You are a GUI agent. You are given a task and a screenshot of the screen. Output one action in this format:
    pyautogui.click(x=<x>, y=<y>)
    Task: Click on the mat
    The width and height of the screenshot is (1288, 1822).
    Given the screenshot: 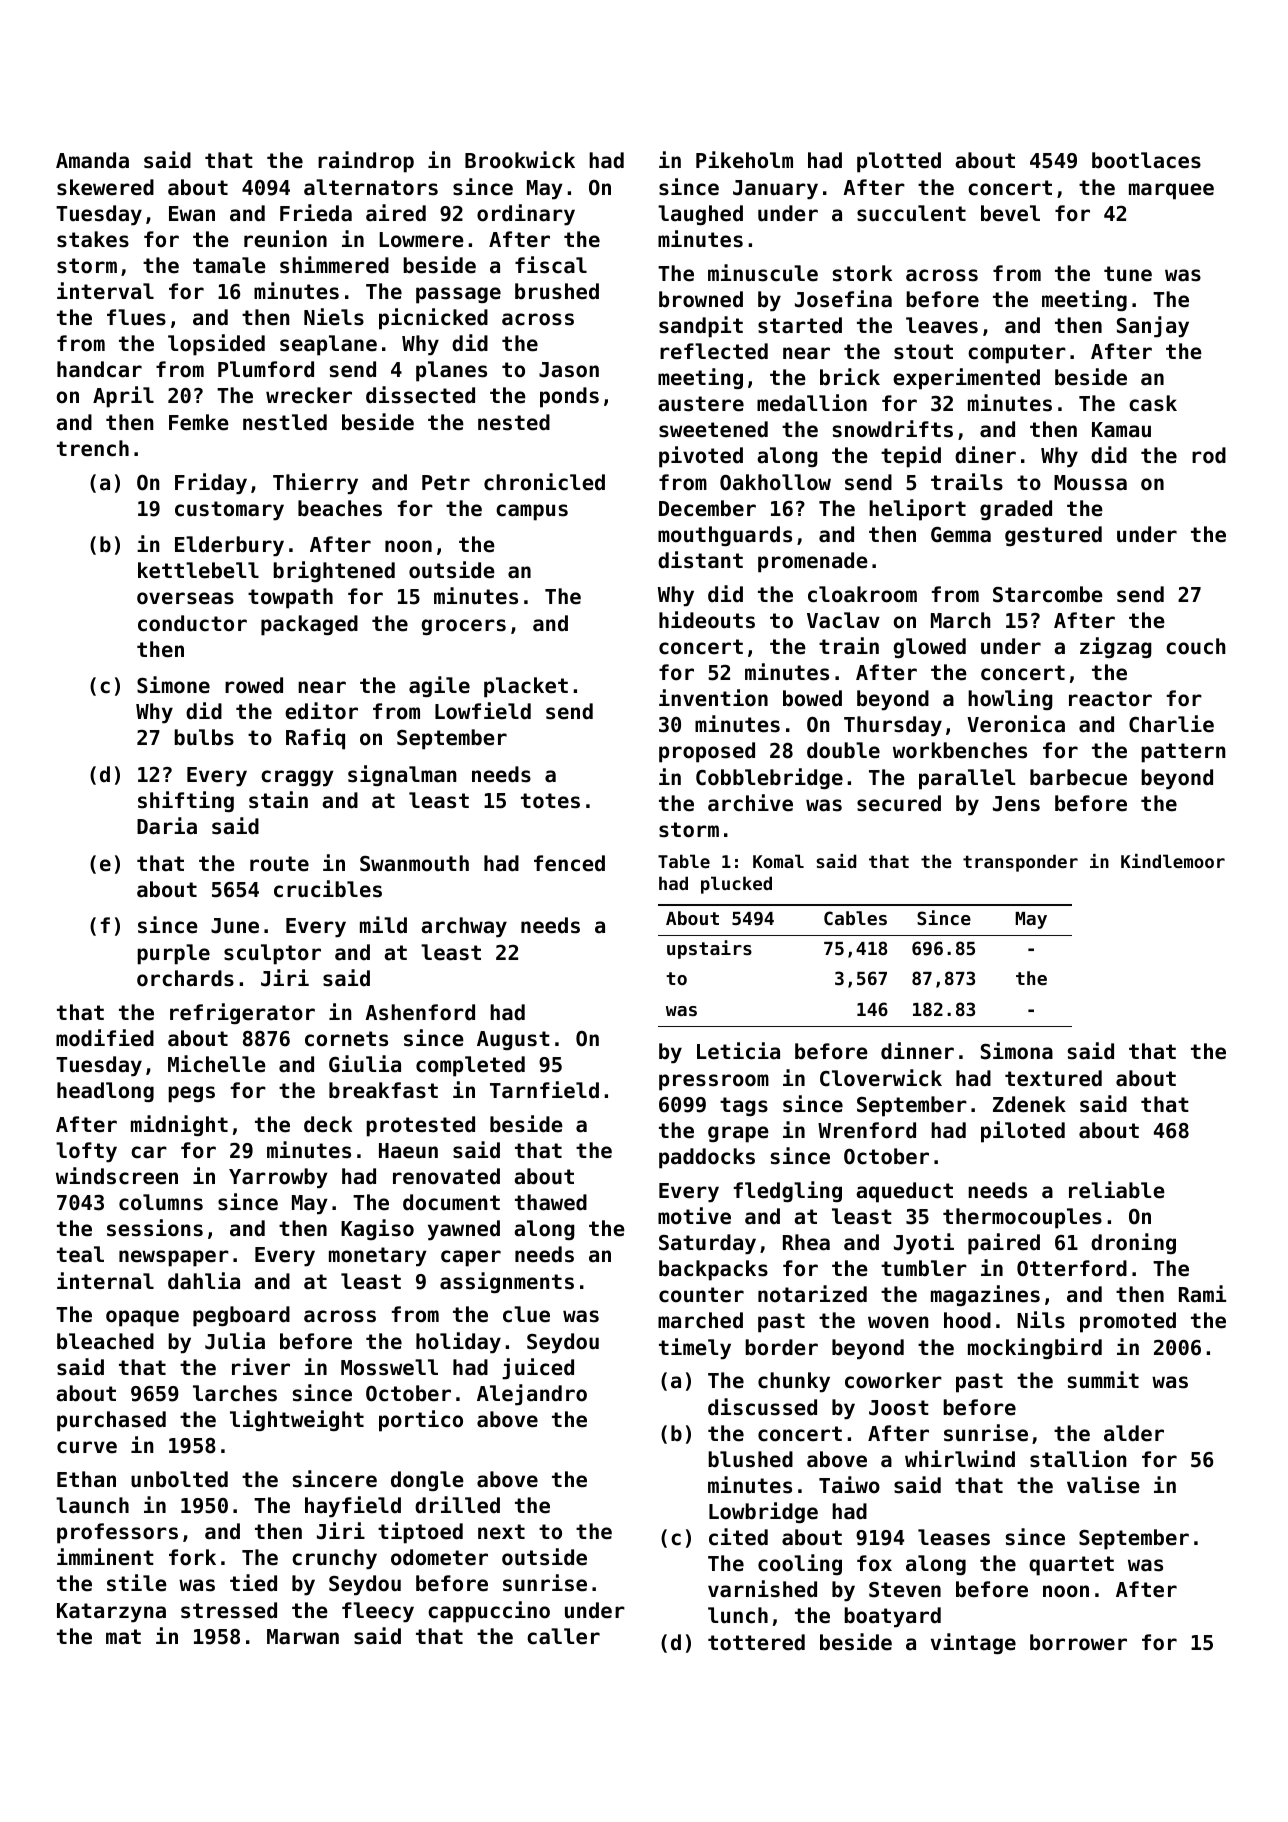 What is the action you would take?
    pyautogui.click(x=123, y=1637)
